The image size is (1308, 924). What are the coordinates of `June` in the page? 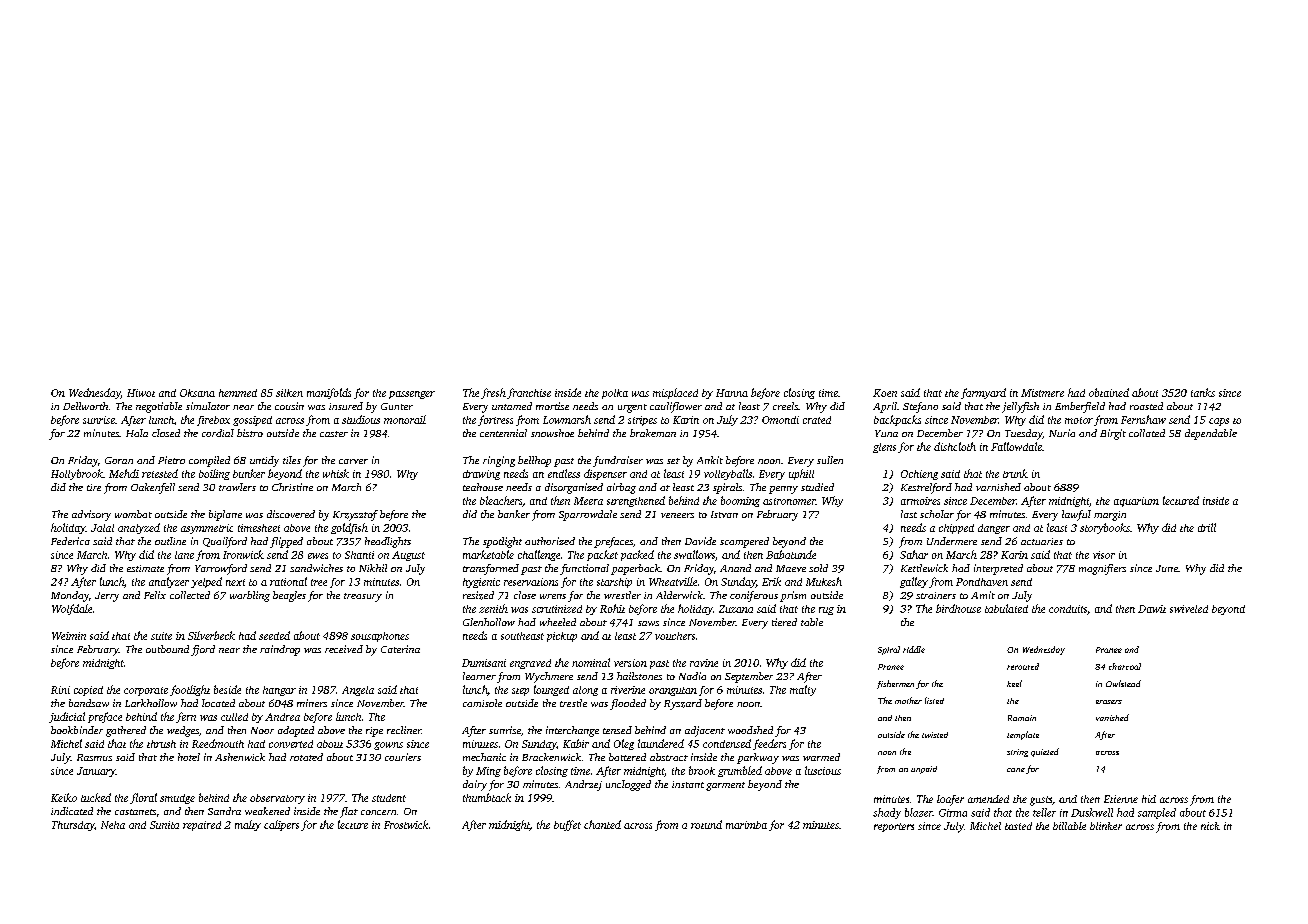 It's located at (1167, 568).
